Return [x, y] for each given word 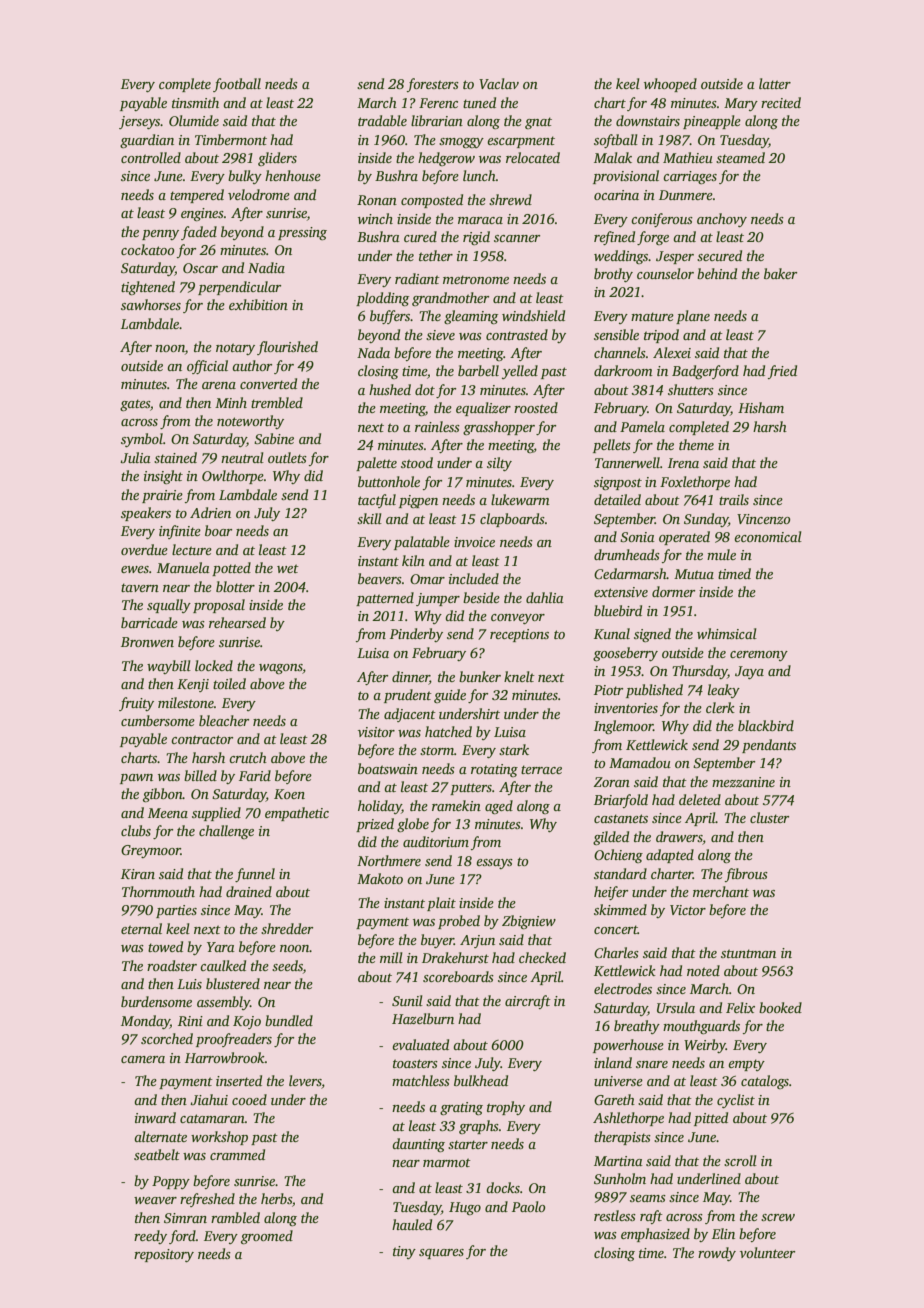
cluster [769, 817]
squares [441, 1254]
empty [746, 1065]
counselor [665, 273]
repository [164, 1255]
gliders [277, 159]
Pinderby [416, 635]
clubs [136, 830]
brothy [613, 275]
